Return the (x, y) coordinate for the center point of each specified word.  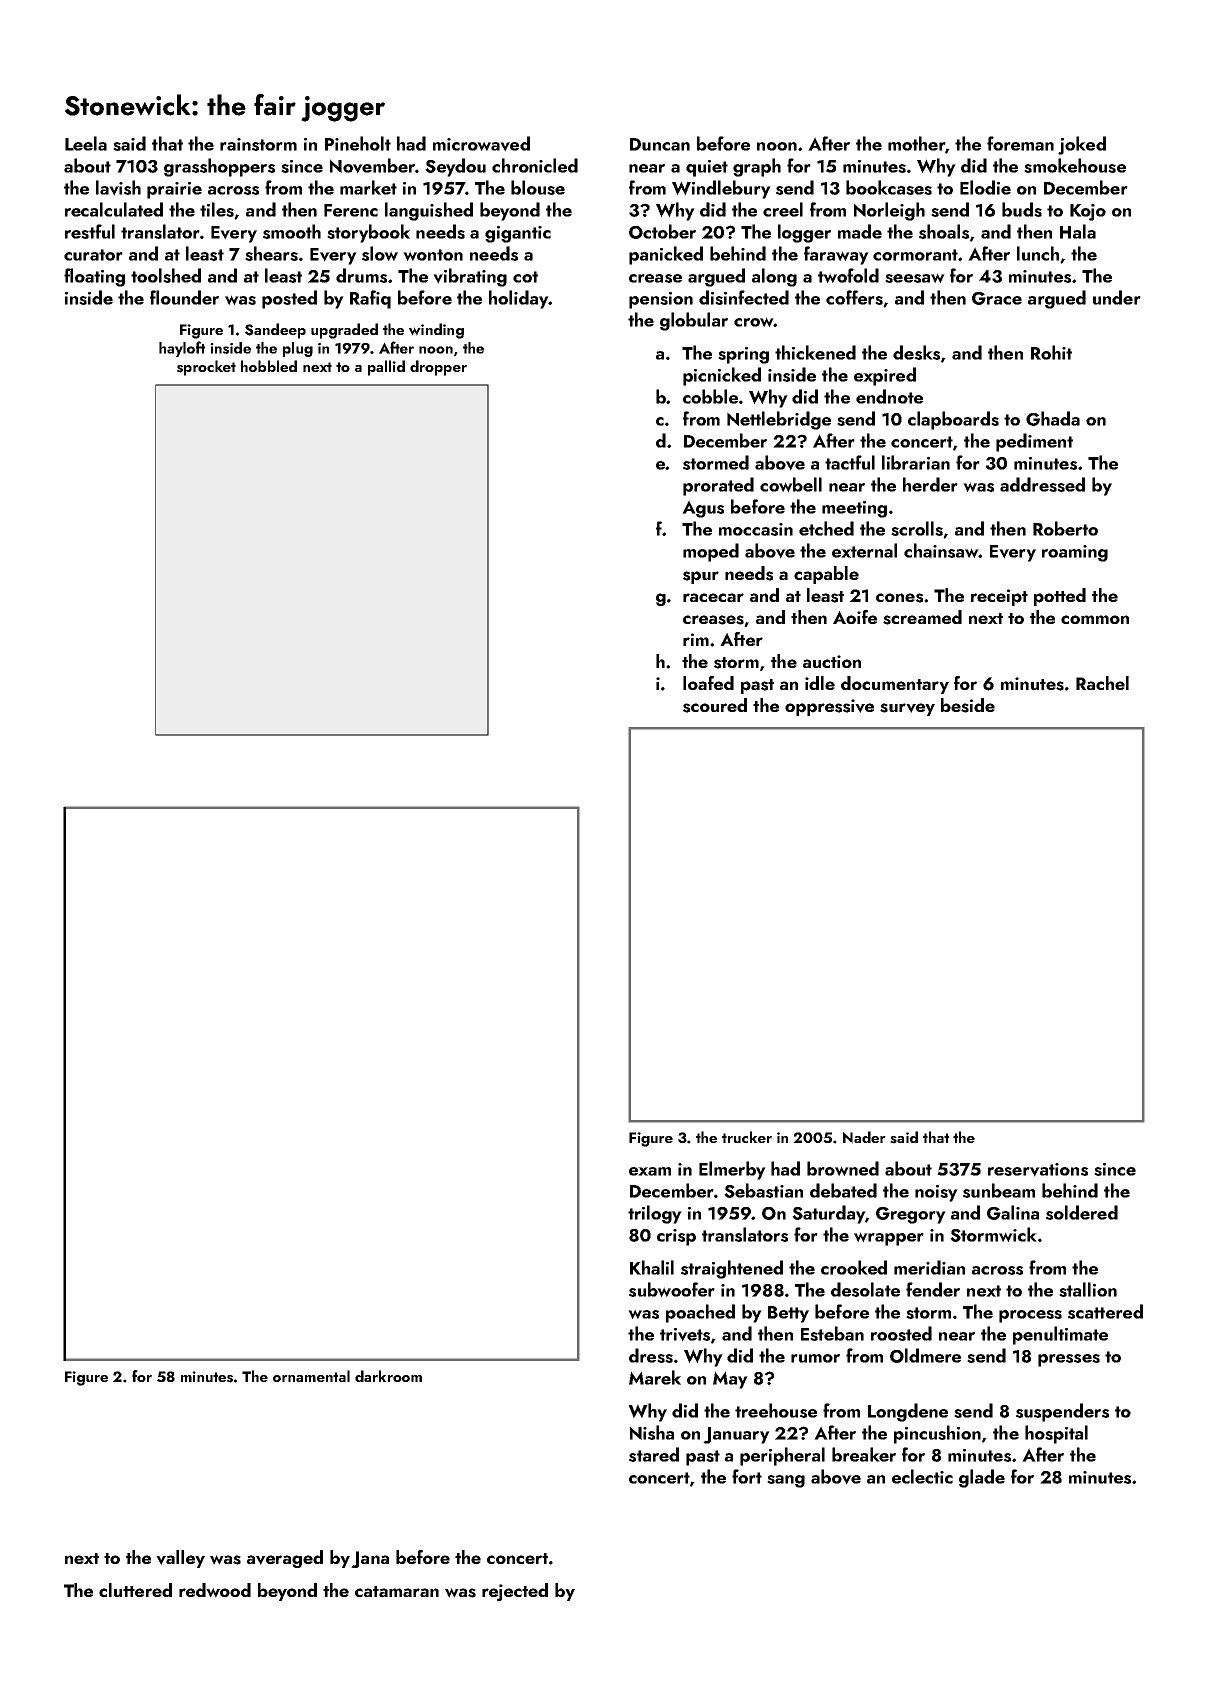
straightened (732, 1269)
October (662, 231)
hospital (1056, 1434)
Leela (86, 143)
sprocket (206, 368)
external (864, 550)
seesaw (915, 278)
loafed (708, 683)
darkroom (388, 1376)
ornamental (311, 1376)
